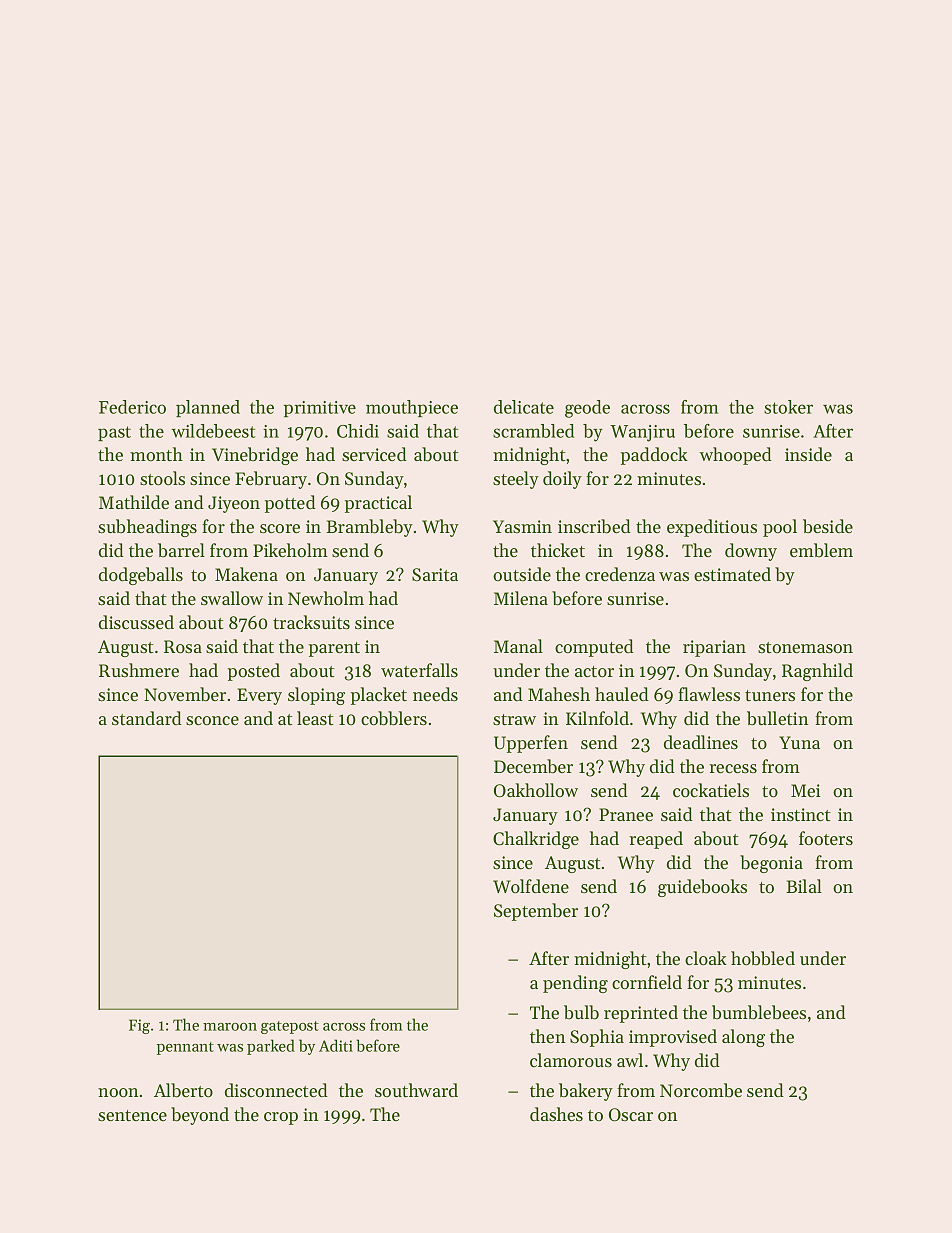 This screenshot has width=952, height=1233. I want to click on hobbled, so click(763, 958).
